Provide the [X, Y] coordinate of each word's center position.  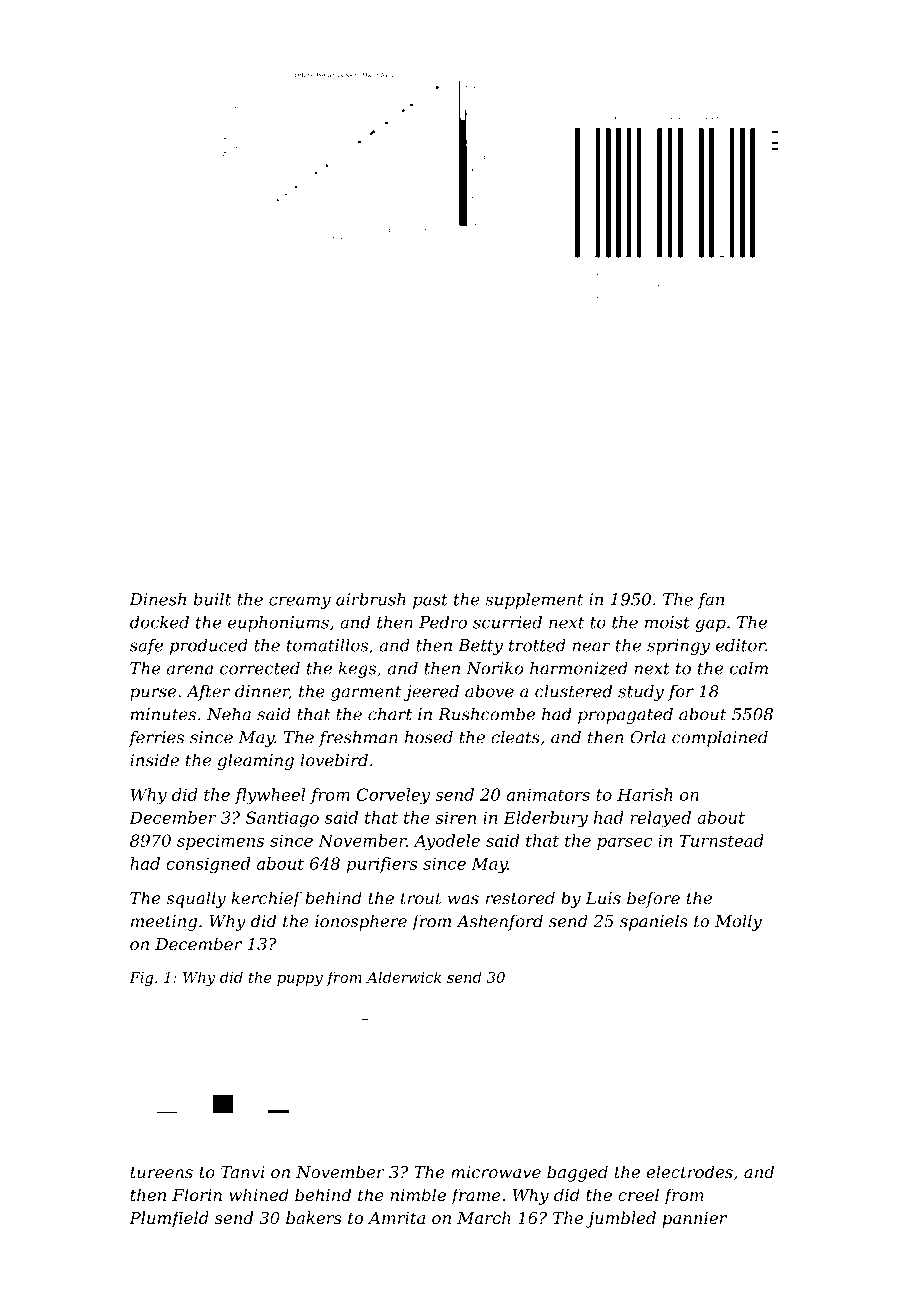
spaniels [654, 922]
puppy [300, 980]
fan [711, 601]
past [430, 601]
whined [259, 1195]
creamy [300, 602]
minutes [163, 714]
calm [749, 668]
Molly [738, 922]
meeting [164, 923]
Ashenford [499, 922]
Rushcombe [486, 714]
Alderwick [403, 977]
